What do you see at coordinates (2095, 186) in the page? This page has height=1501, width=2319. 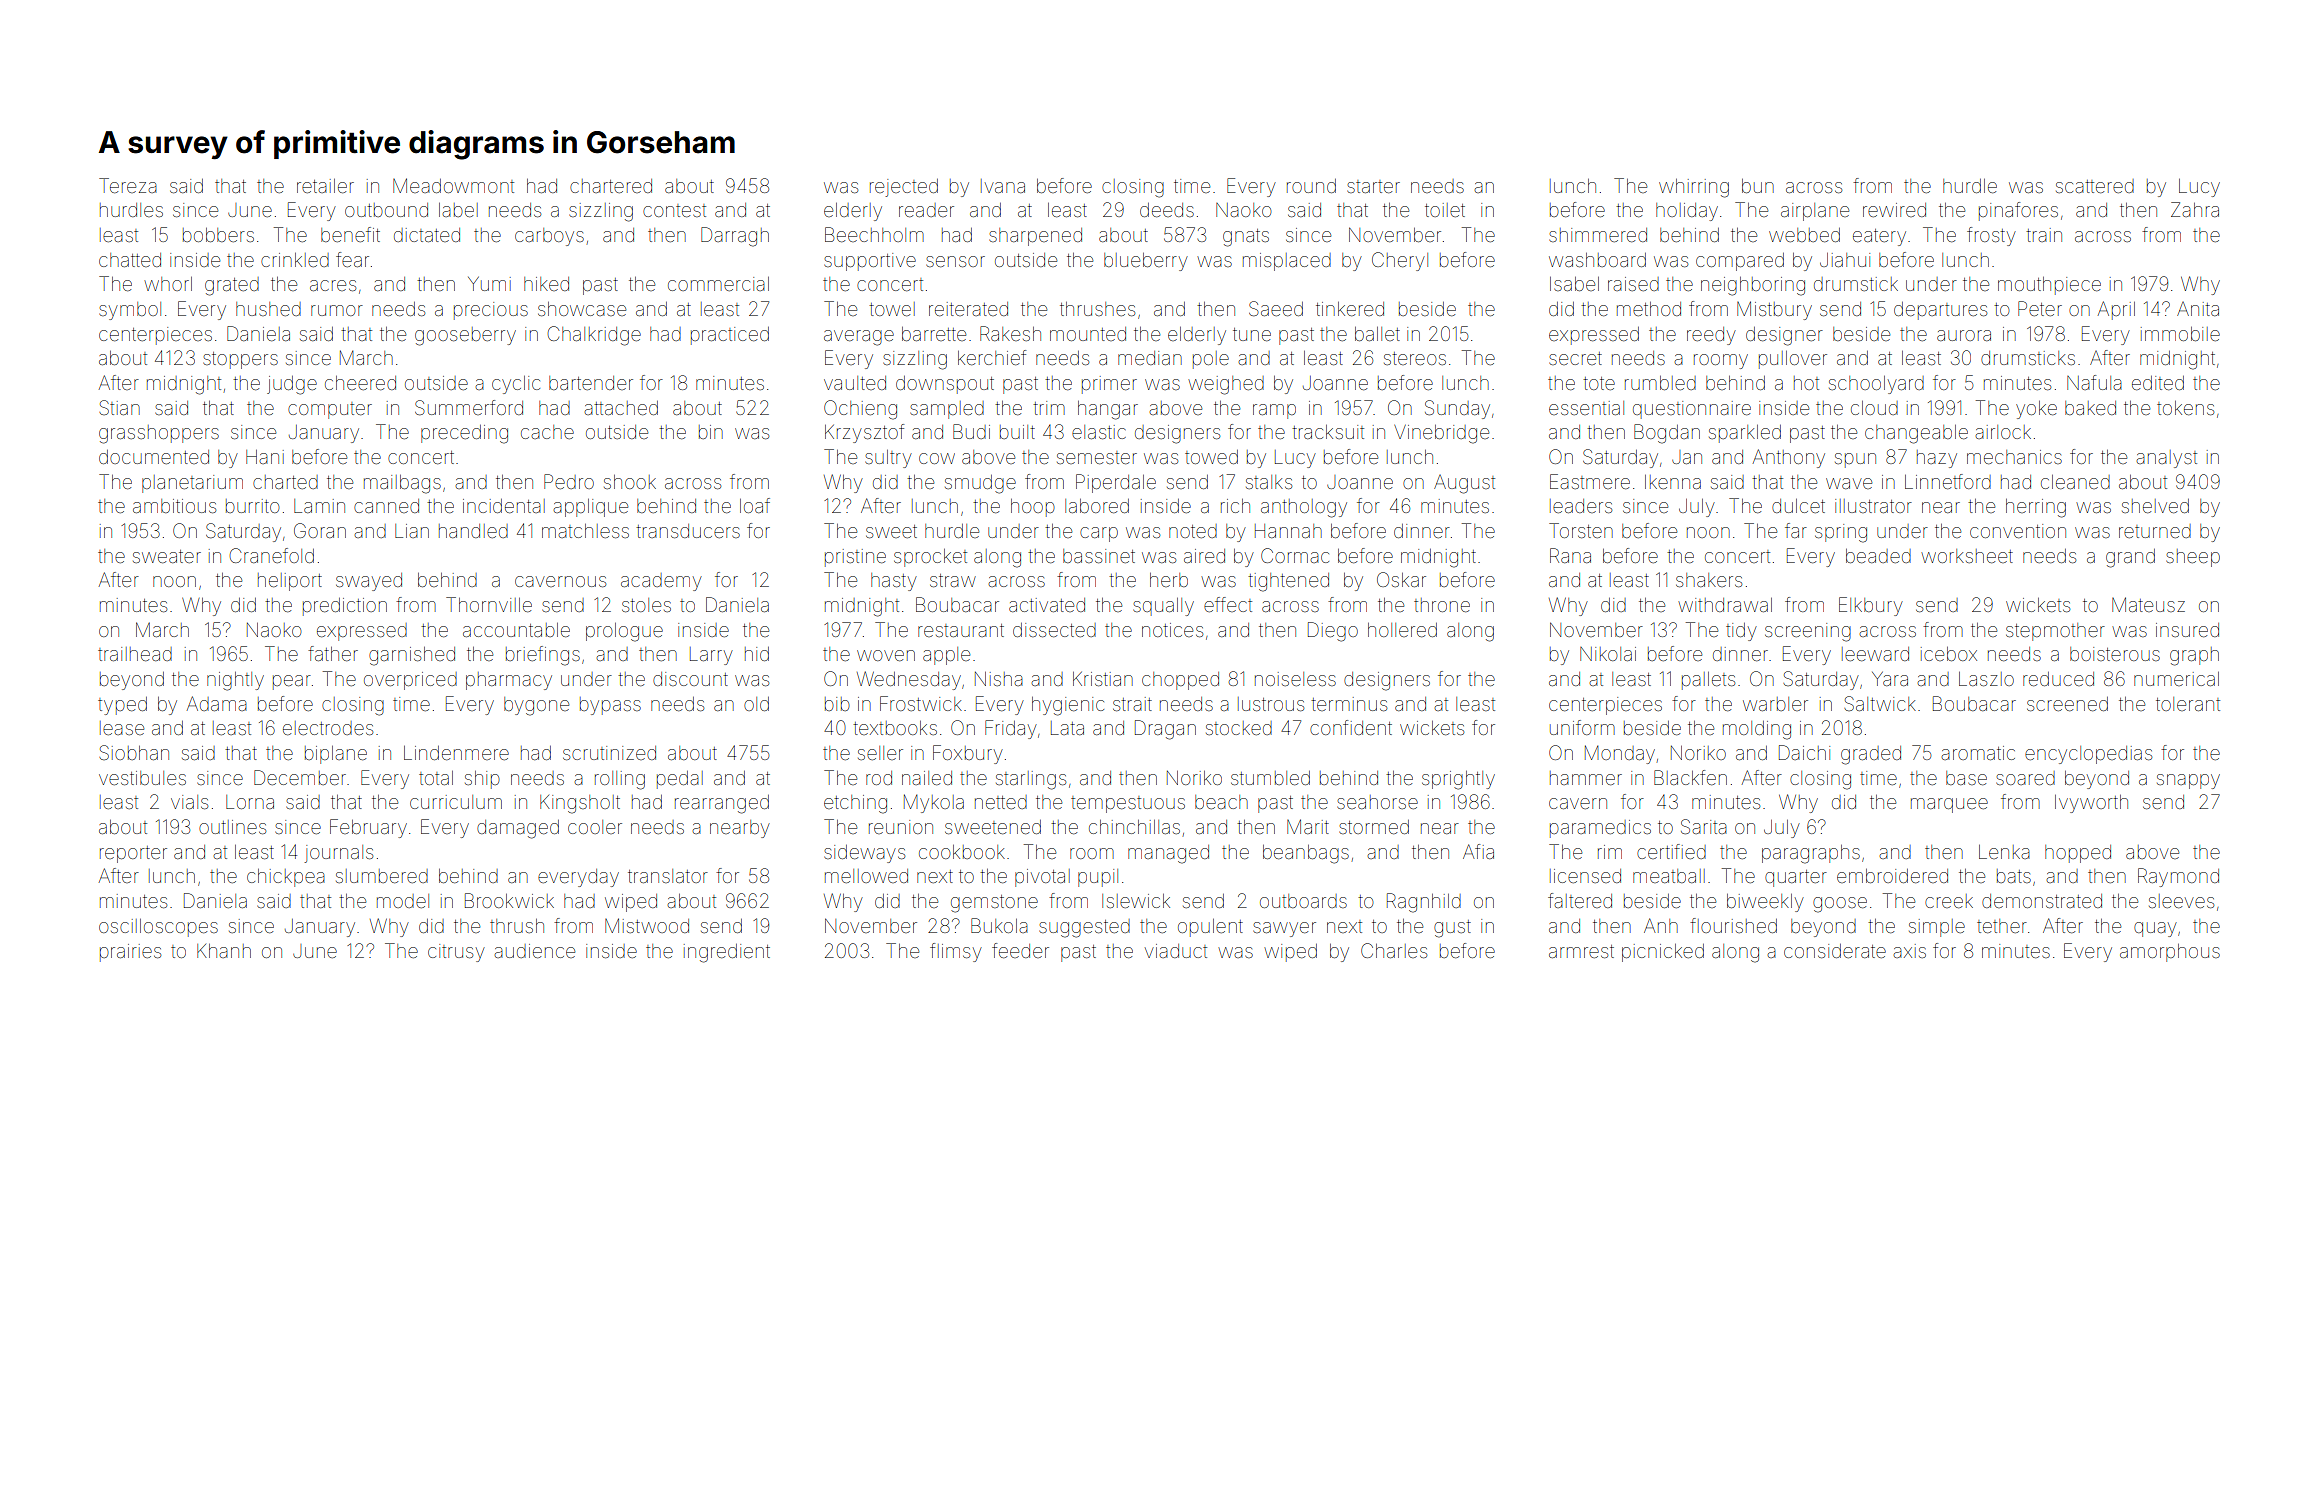 I see `scattered` at bounding box center [2095, 186].
